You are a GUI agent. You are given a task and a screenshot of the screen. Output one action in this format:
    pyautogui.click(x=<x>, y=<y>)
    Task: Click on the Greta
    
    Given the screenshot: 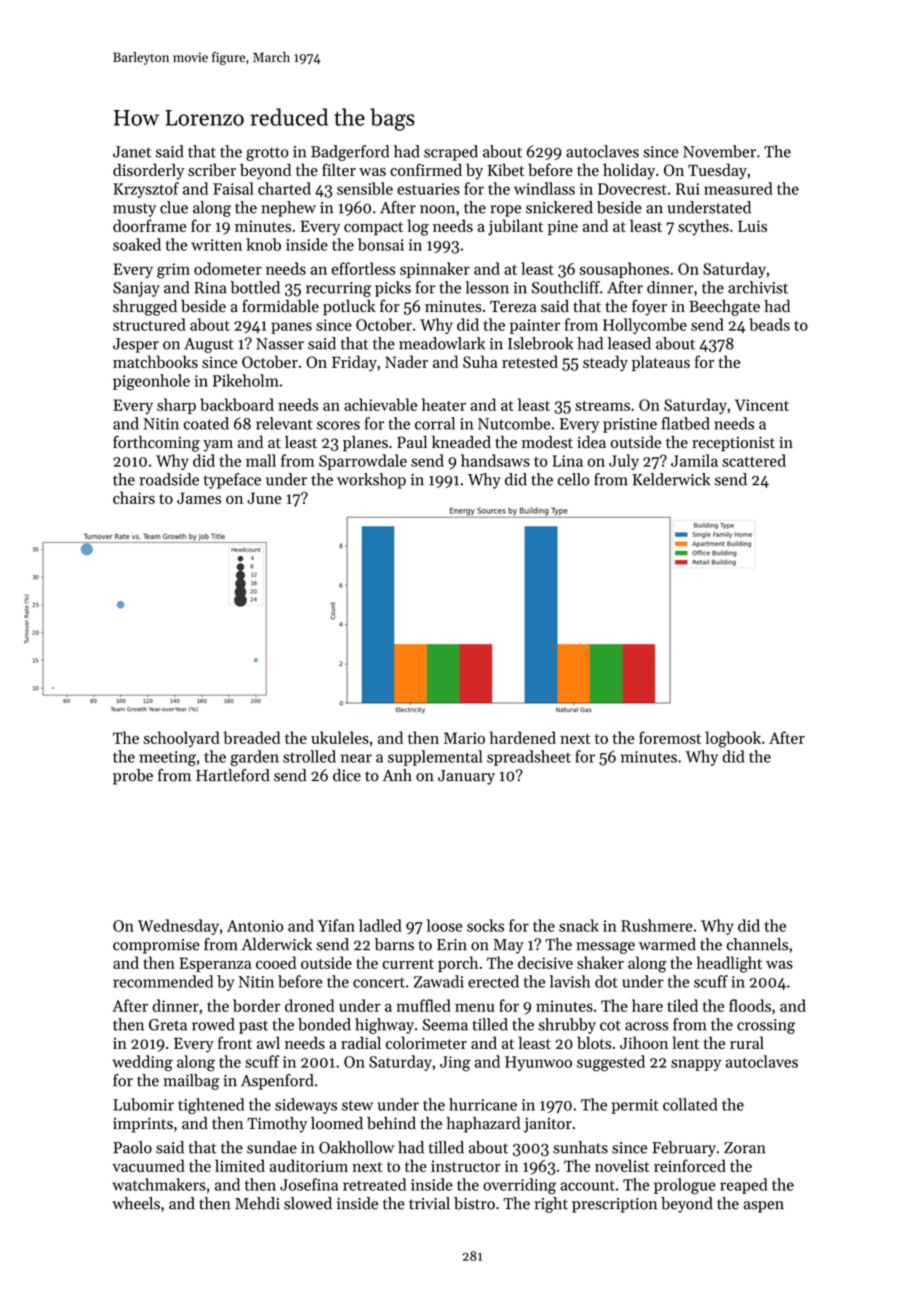 What is the action you would take?
    pyautogui.click(x=168, y=1025)
